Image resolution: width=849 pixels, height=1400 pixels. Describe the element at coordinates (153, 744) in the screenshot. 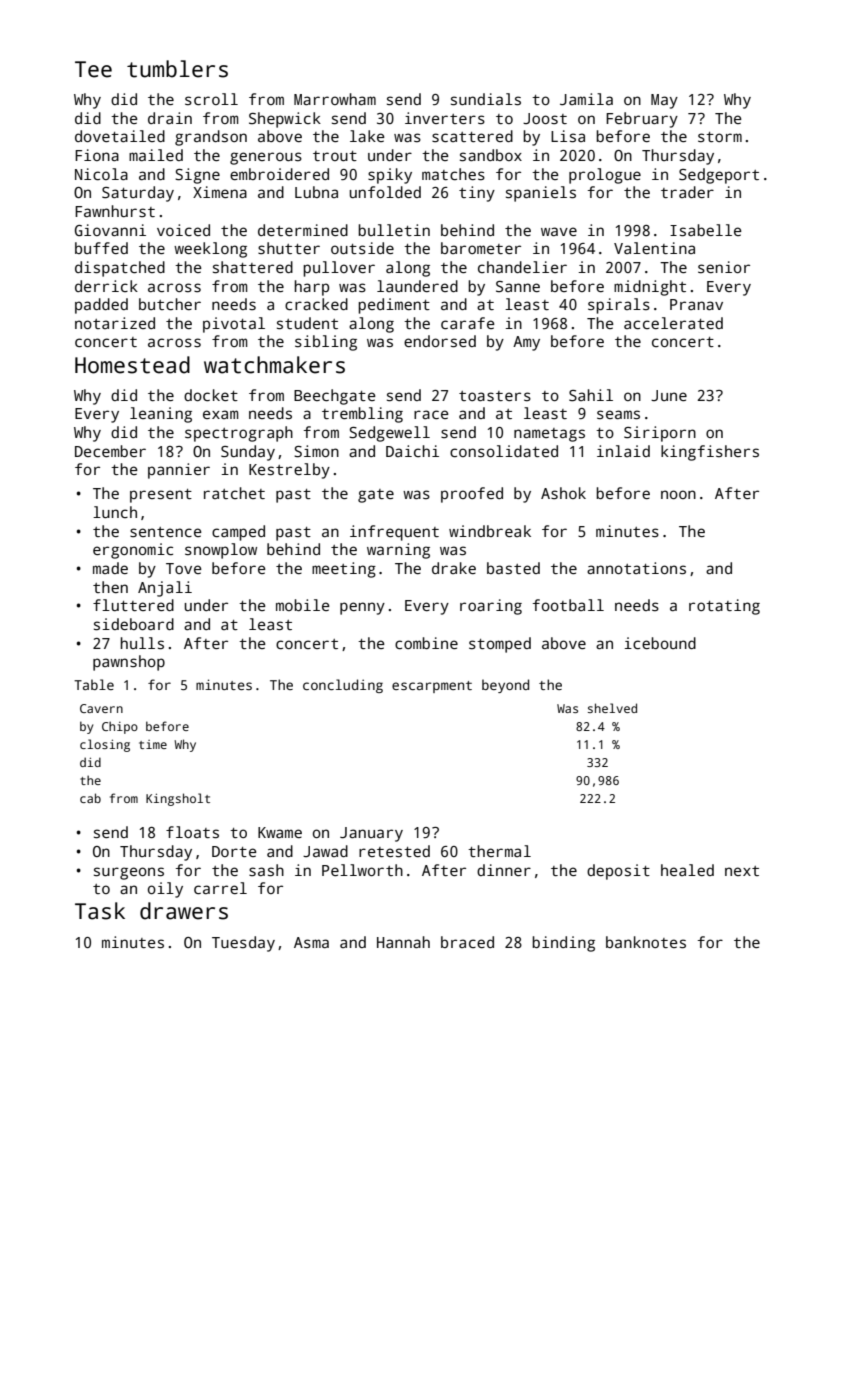

I see `time` at that location.
